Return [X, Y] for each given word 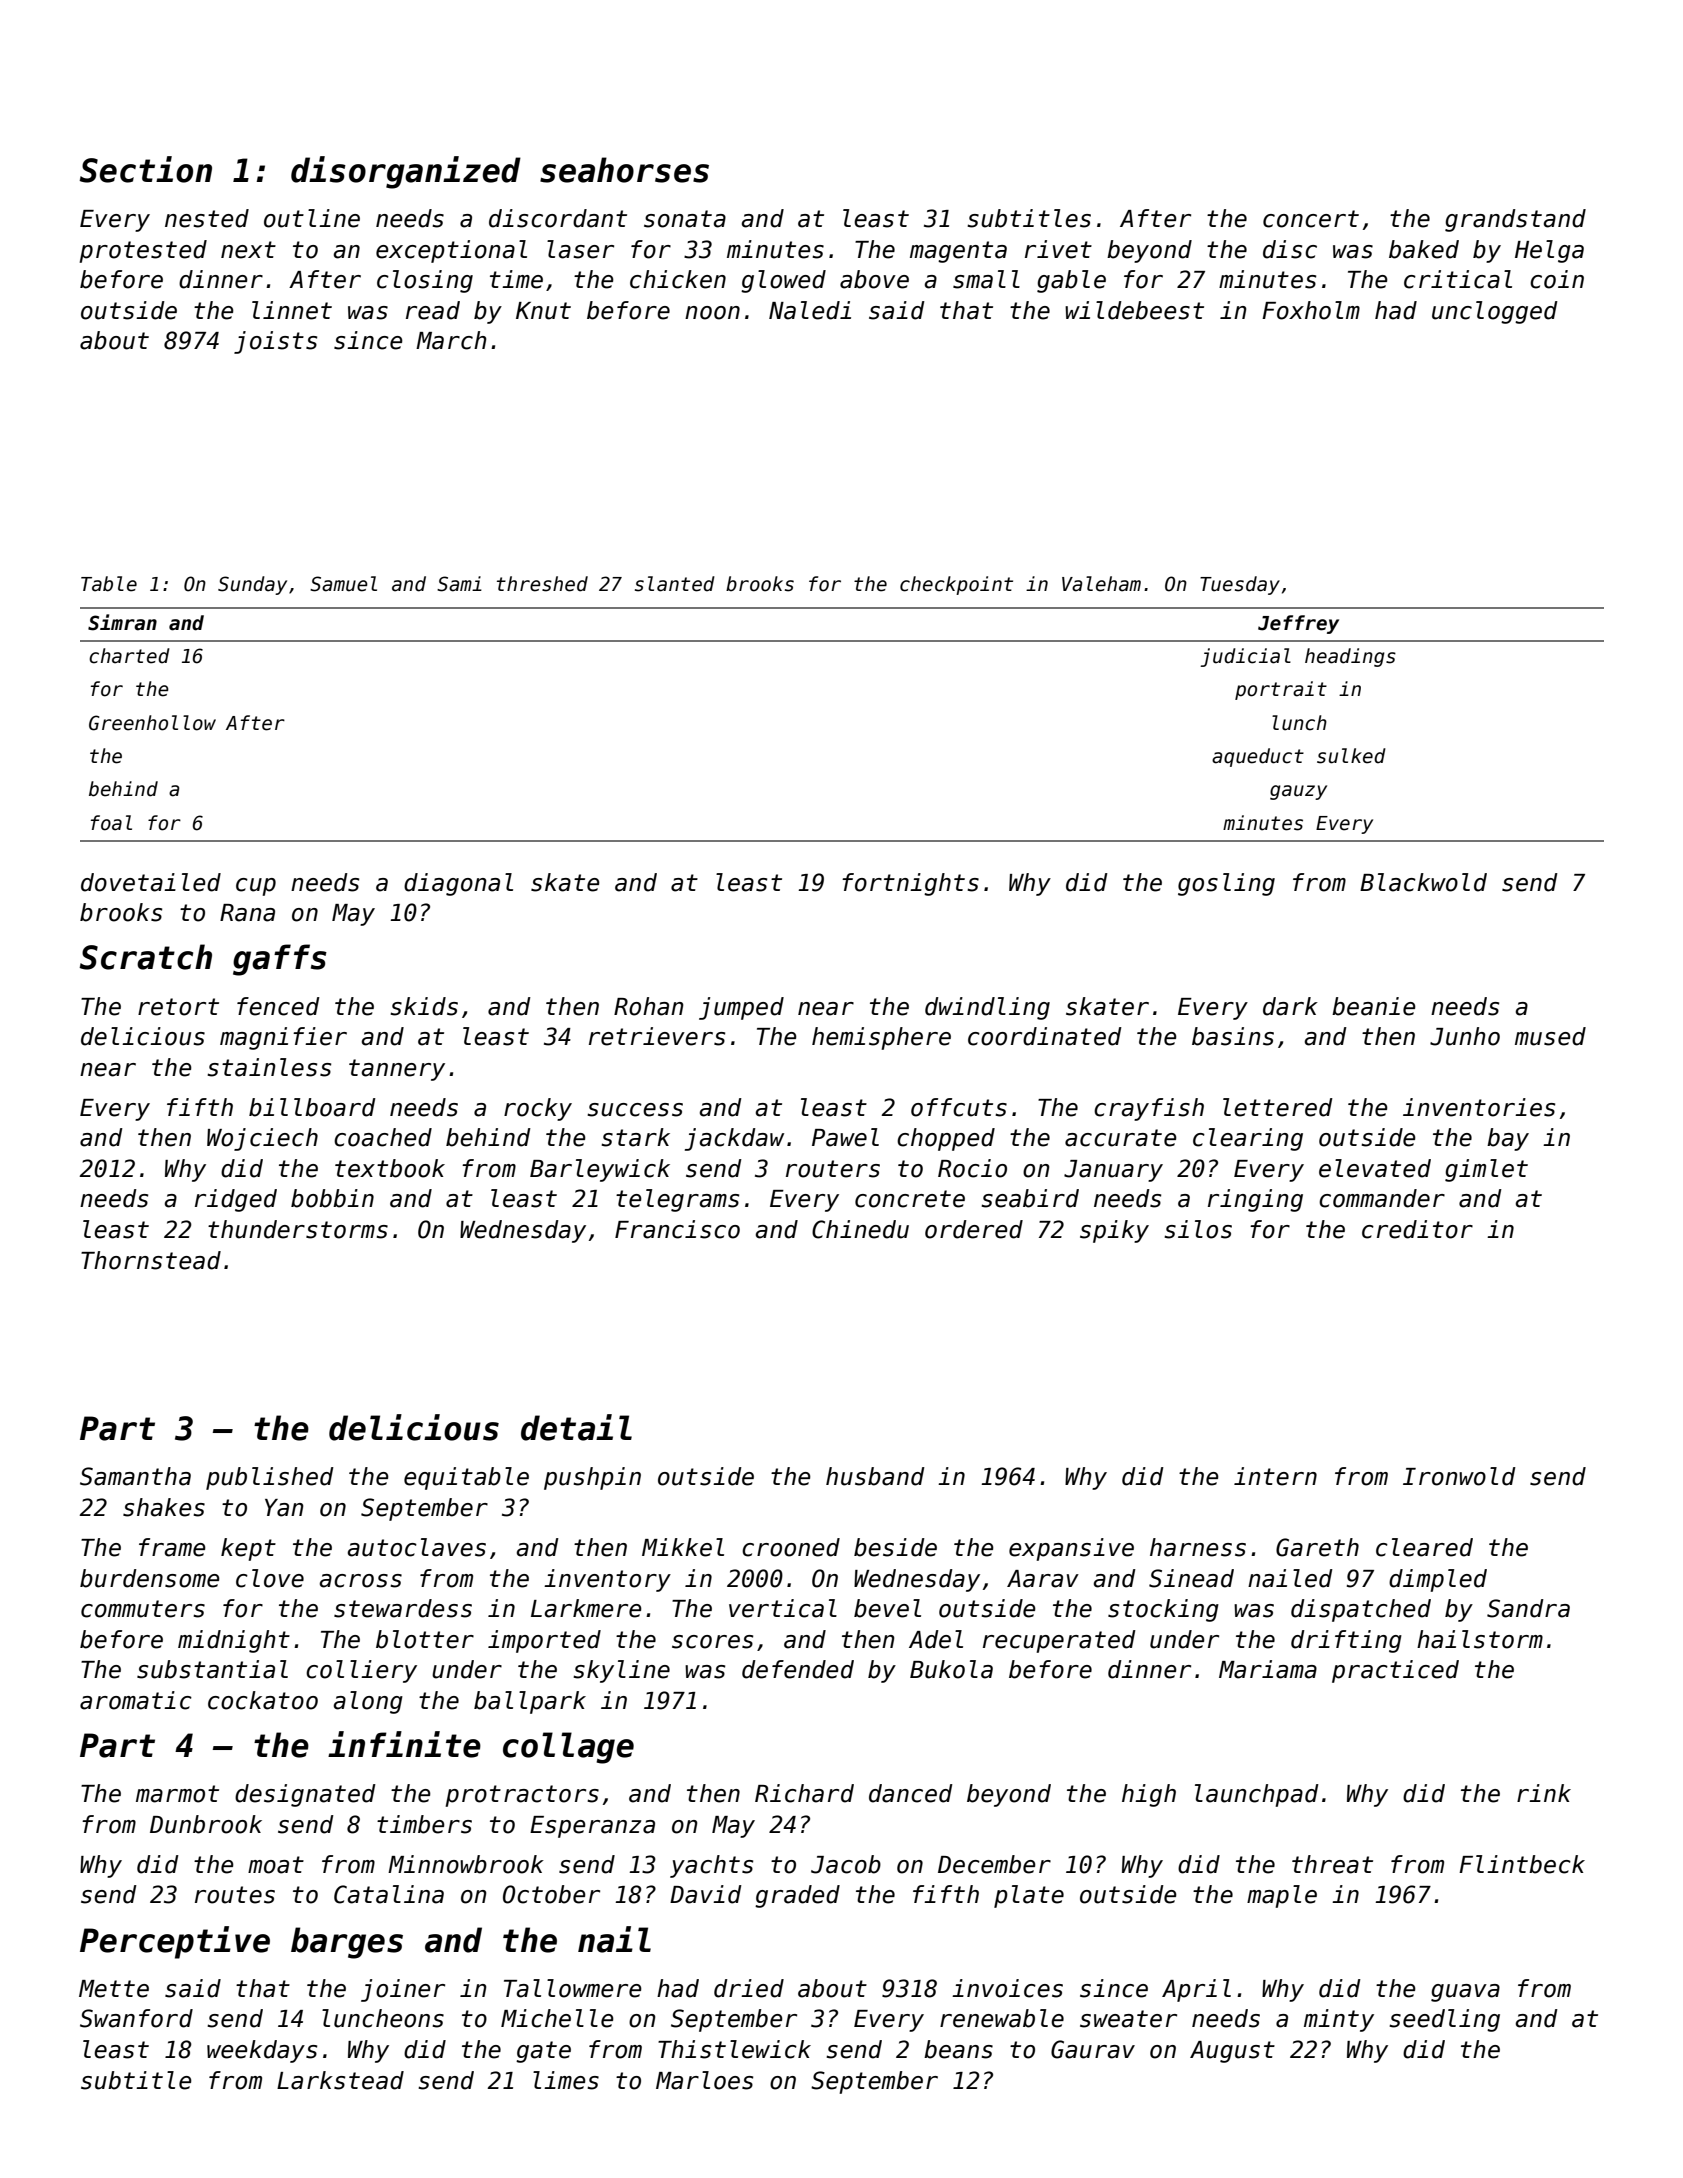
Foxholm [1311, 310]
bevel [887, 1608]
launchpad [1257, 1795]
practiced [1395, 1671]
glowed [783, 281]
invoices [1007, 1988]
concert [1311, 219]
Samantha [135, 1476]
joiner [403, 1990]
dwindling [987, 1008]
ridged [236, 1200]
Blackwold [1423, 882]
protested [143, 251]
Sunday [252, 585]
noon [712, 313]
